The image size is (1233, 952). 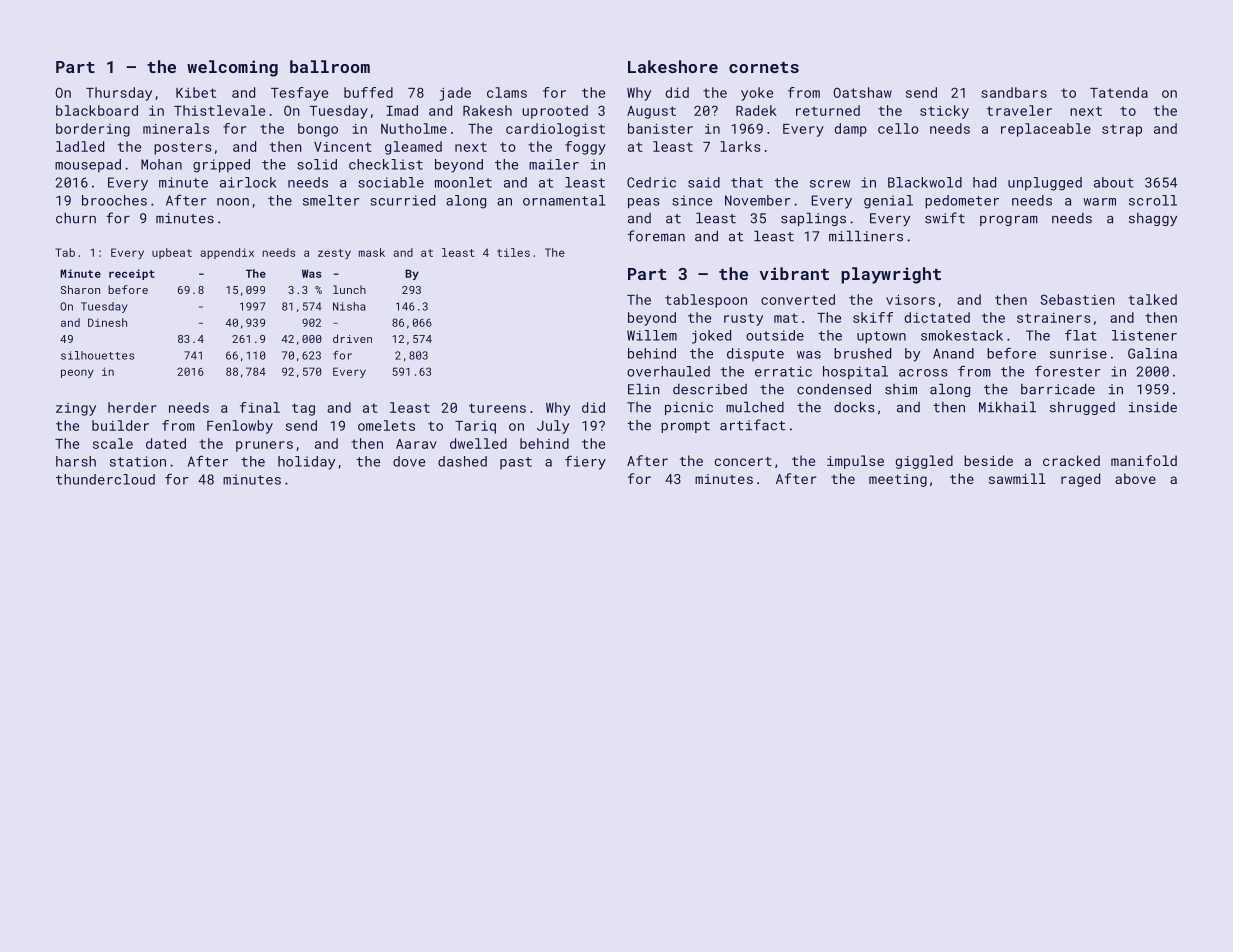 I want to click on sunrise, so click(x=1078, y=353).
